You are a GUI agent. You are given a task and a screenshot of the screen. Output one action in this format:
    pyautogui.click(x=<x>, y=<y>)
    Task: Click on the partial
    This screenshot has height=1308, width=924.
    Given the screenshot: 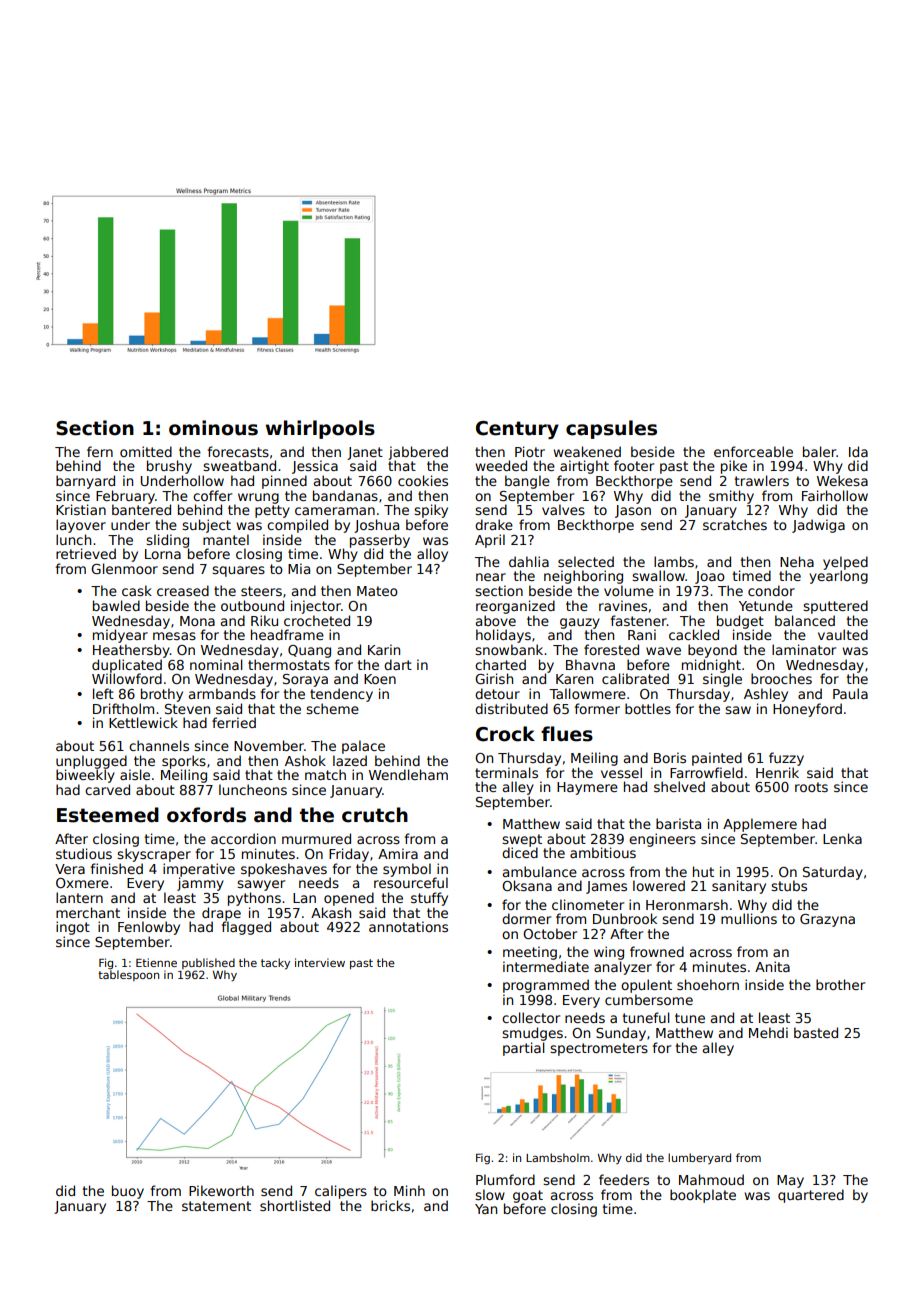 What is the action you would take?
    pyautogui.click(x=524, y=1049)
